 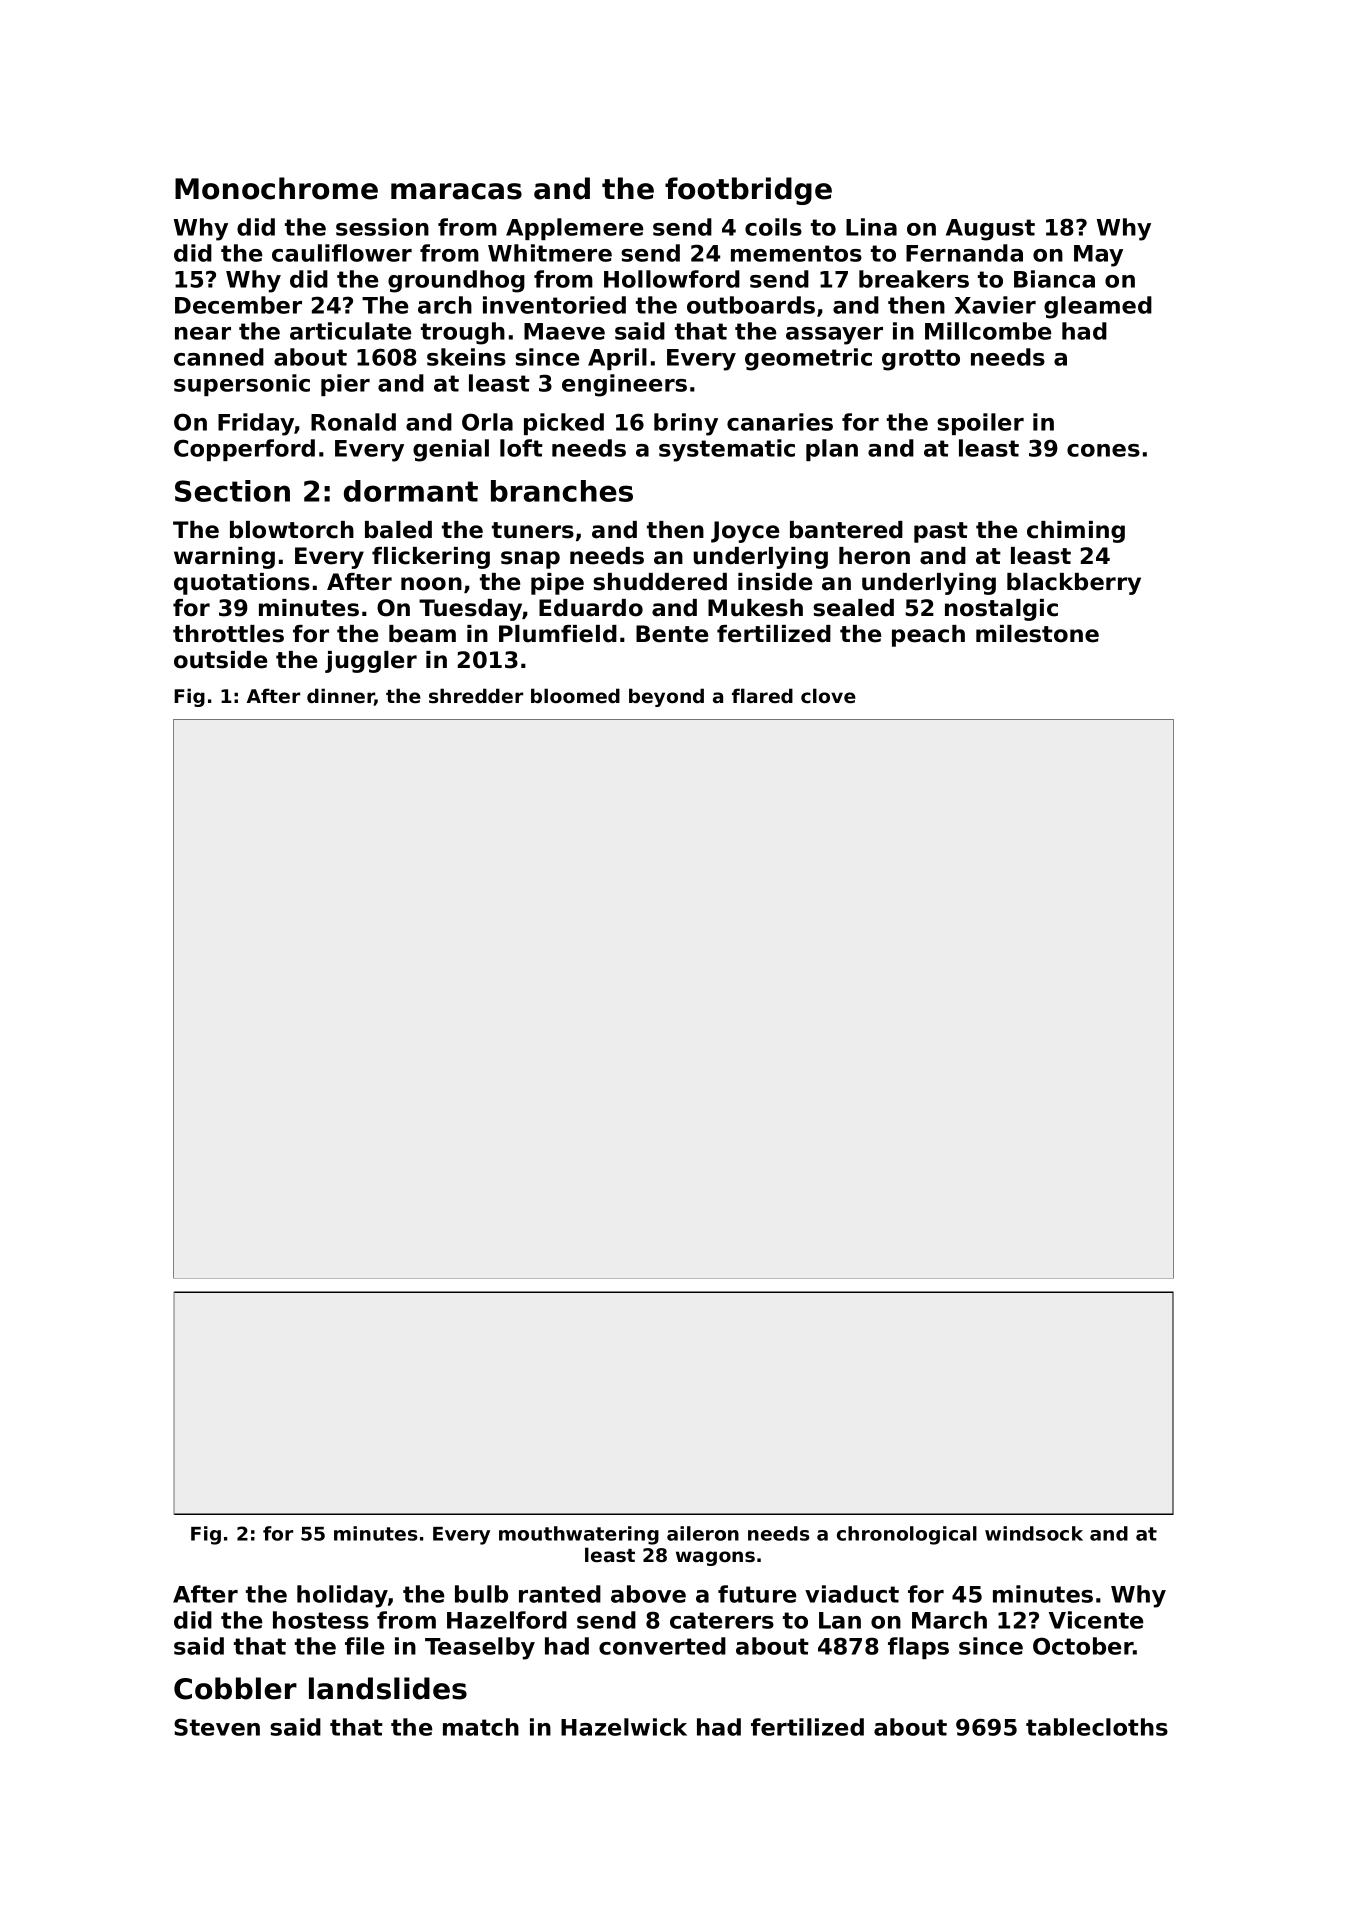 I want to click on milestone, so click(x=1037, y=634).
